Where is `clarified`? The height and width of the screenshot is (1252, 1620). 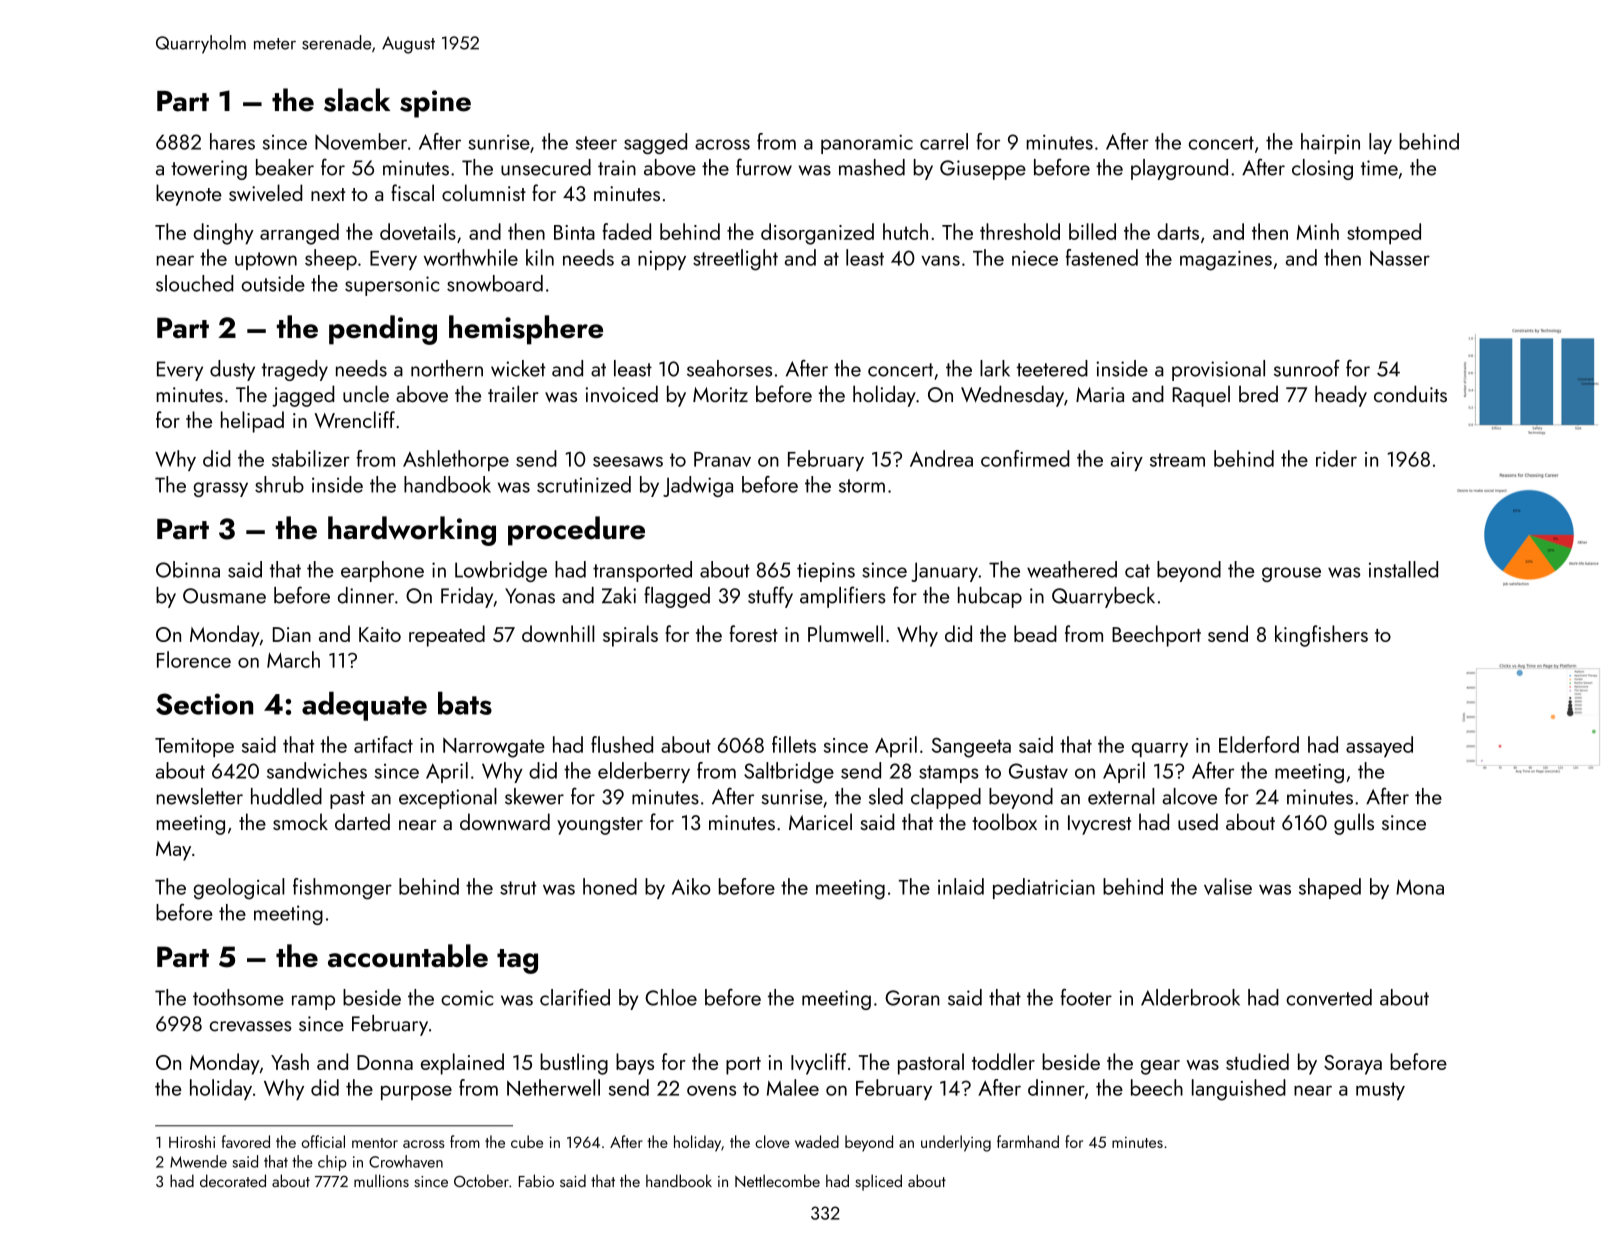
clarified is located at coordinates (575, 997).
